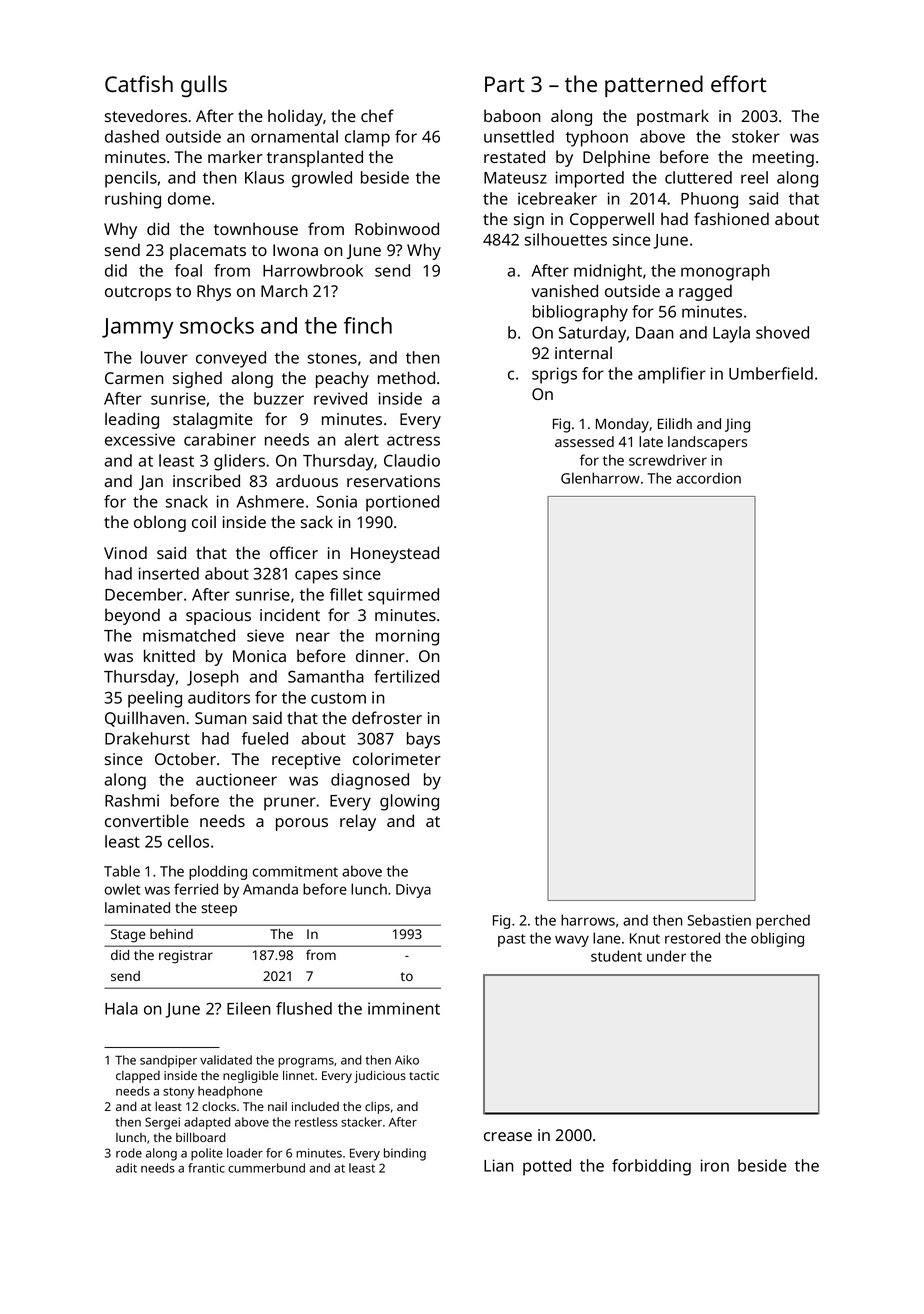 Image resolution: width=924 pixels, height=1314 pixels. I want to click on Vinod, so click(125, 552).
